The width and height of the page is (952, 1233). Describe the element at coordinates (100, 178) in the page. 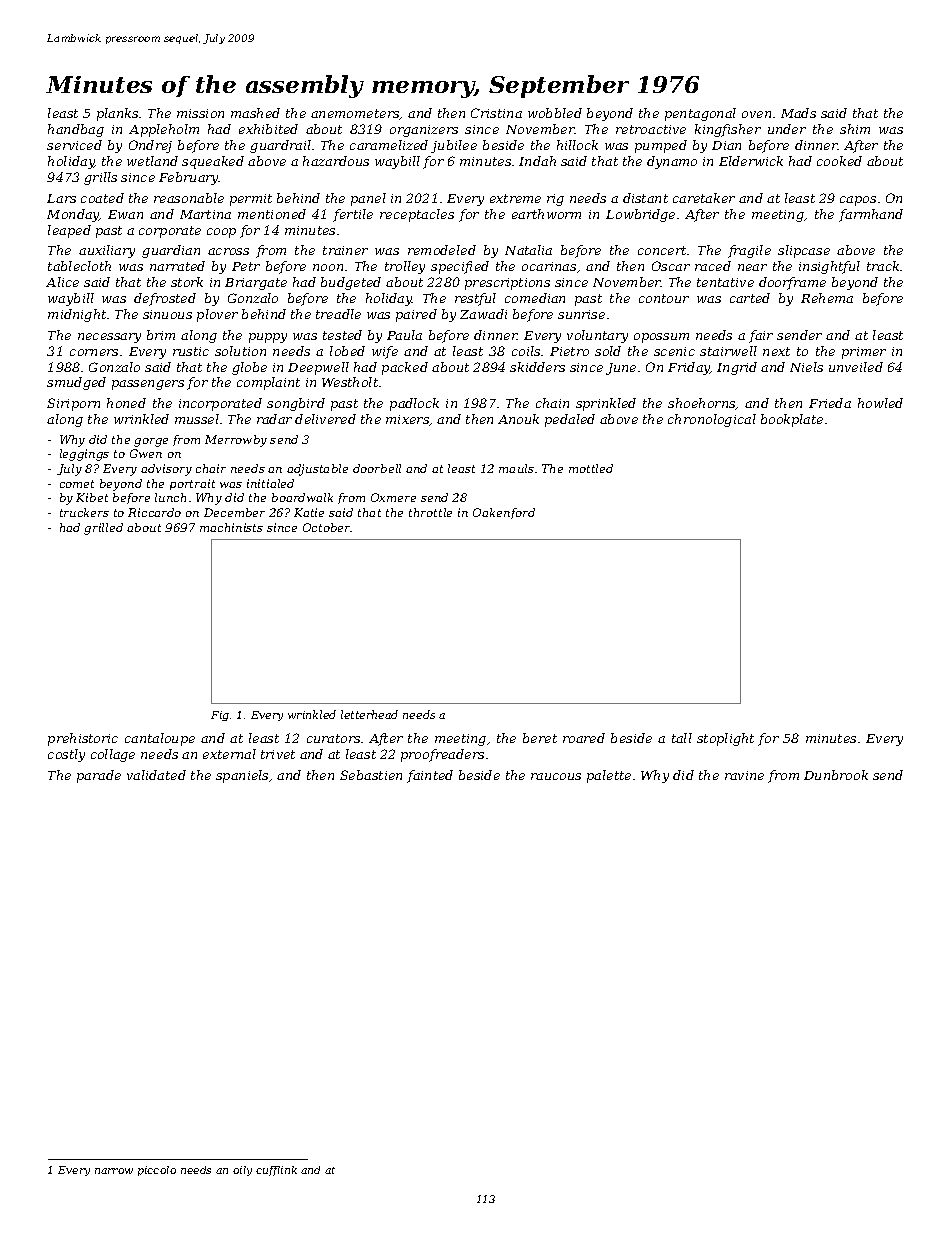

I see `grills` at that location.
